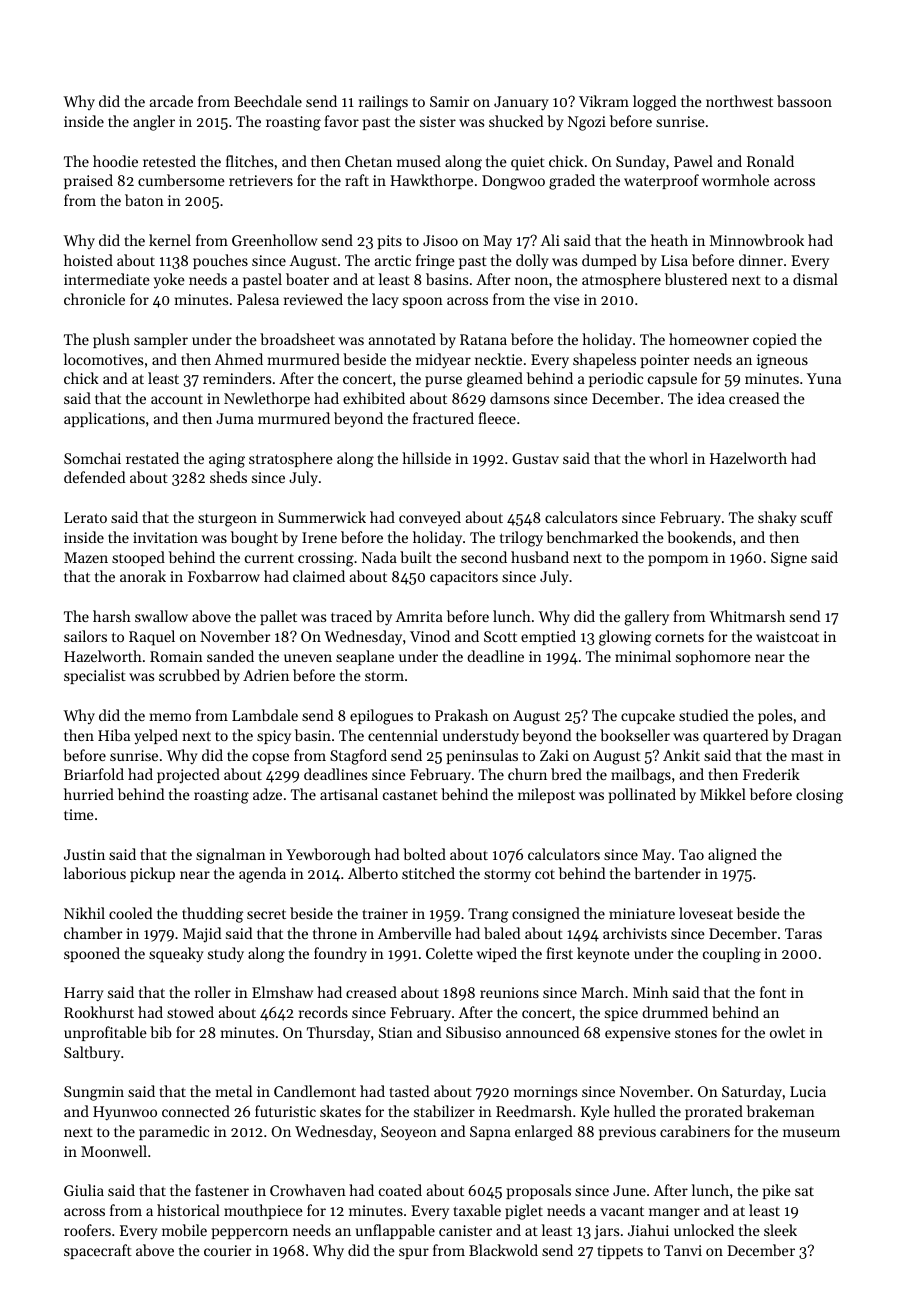  I want to click on Blackwold, so click(503, 1250).
